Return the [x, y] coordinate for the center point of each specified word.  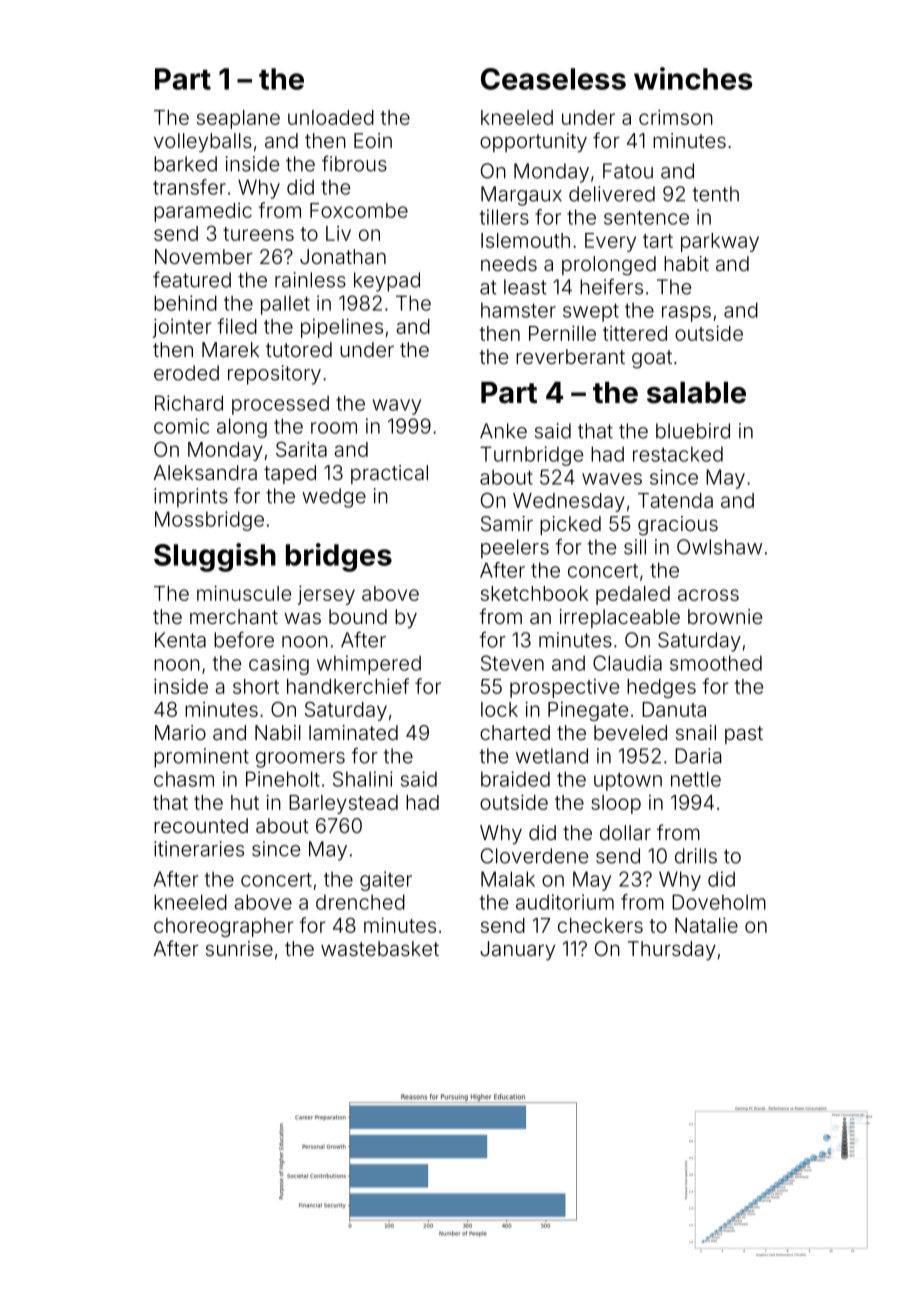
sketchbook [534, 593]
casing [279, 665]
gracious [678, 526]
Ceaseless [553, 79]
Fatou [628, 171]
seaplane [238, 119]
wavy [396, 407]
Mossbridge [209, 521]
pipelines [342, 328]
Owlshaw [719, 547]
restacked [678, 454]
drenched [360, 902]
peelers [515, 549]
